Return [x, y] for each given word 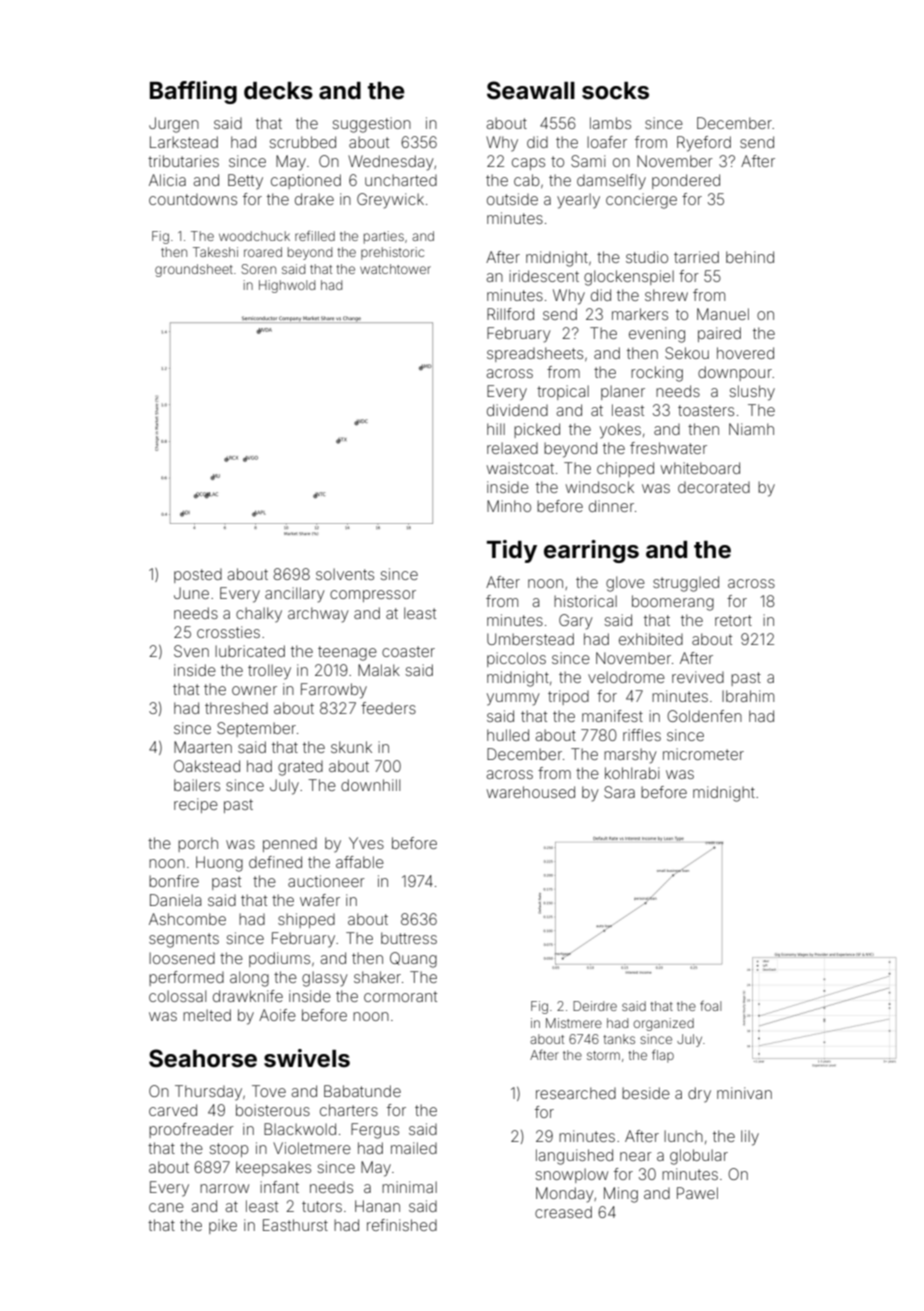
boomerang [673, 603]
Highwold [287, 286]
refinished [402, 1225]
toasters [706, 410]
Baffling [193, 92]
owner [254, 690]
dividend [517, 410]
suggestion [372, 125]
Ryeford [704, 144]
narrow [224, 1188]
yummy [513, 699]
